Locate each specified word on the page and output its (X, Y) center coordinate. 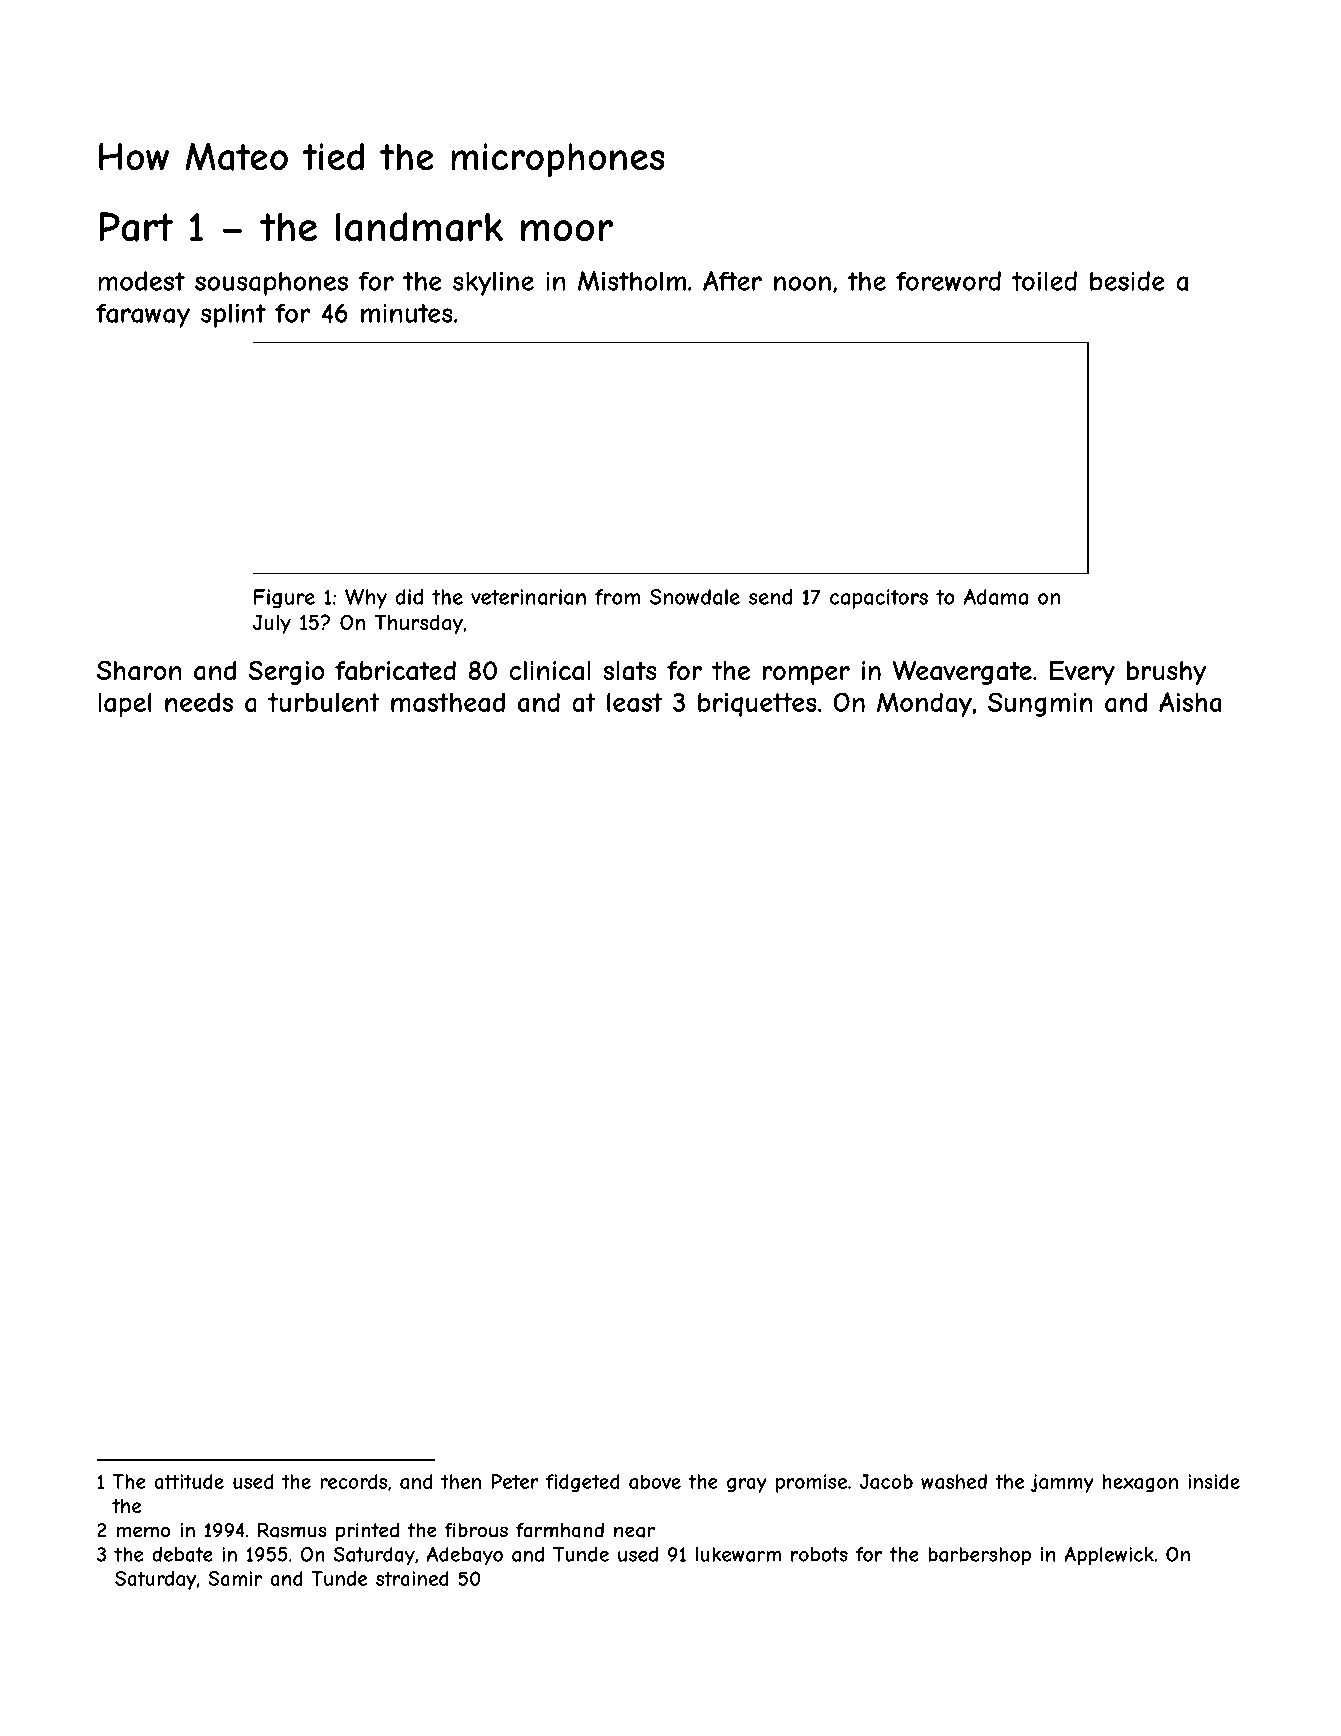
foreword (948, 281)
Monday (924, 704)
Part (136, 227)
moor (567, 230)
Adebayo (465, 1556)
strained (412, 1578)
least (634, 702)
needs (199, 702)
